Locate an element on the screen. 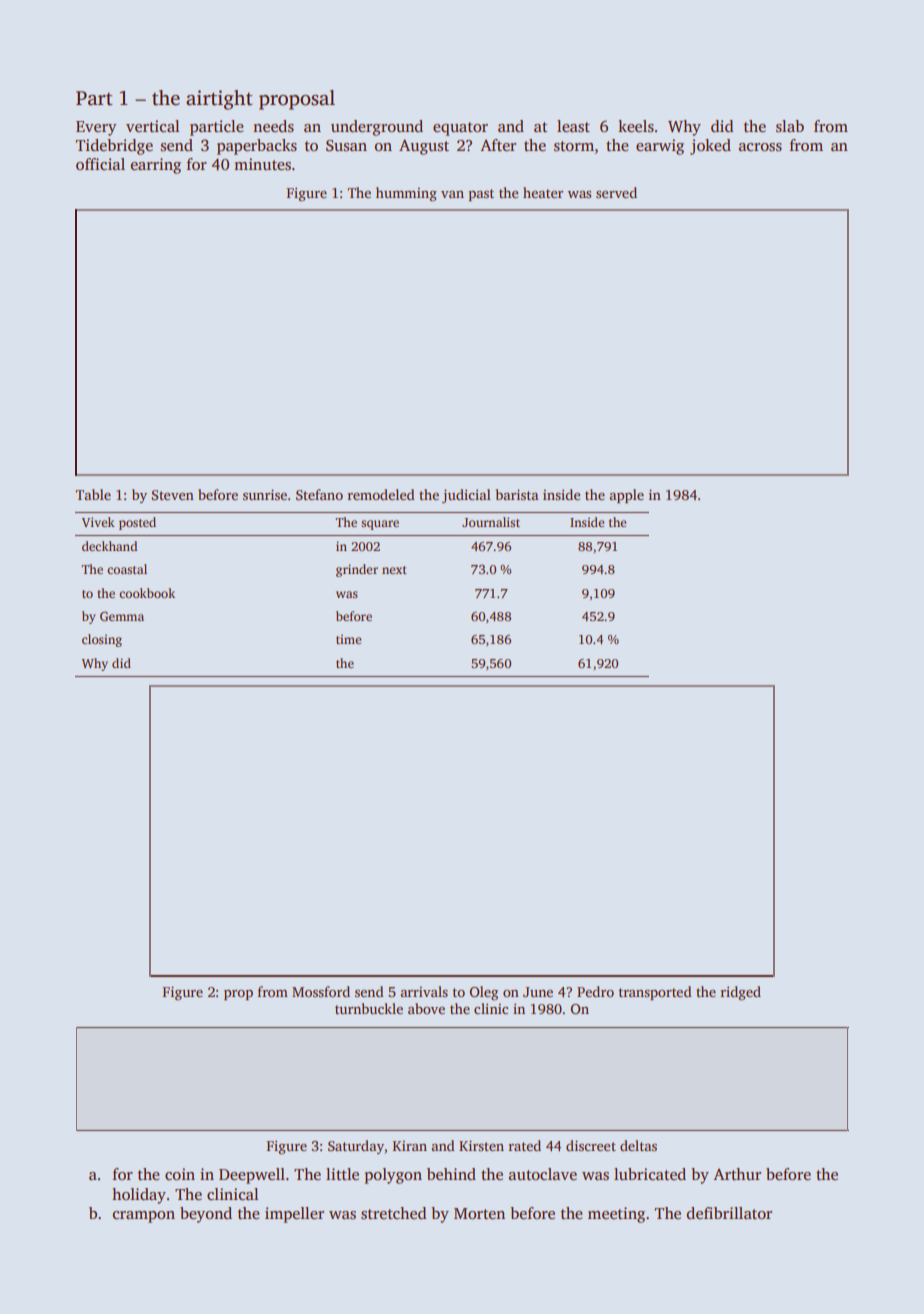 This screenshot has width=924, height=1314. earring is located at coordinates (155, 166).
